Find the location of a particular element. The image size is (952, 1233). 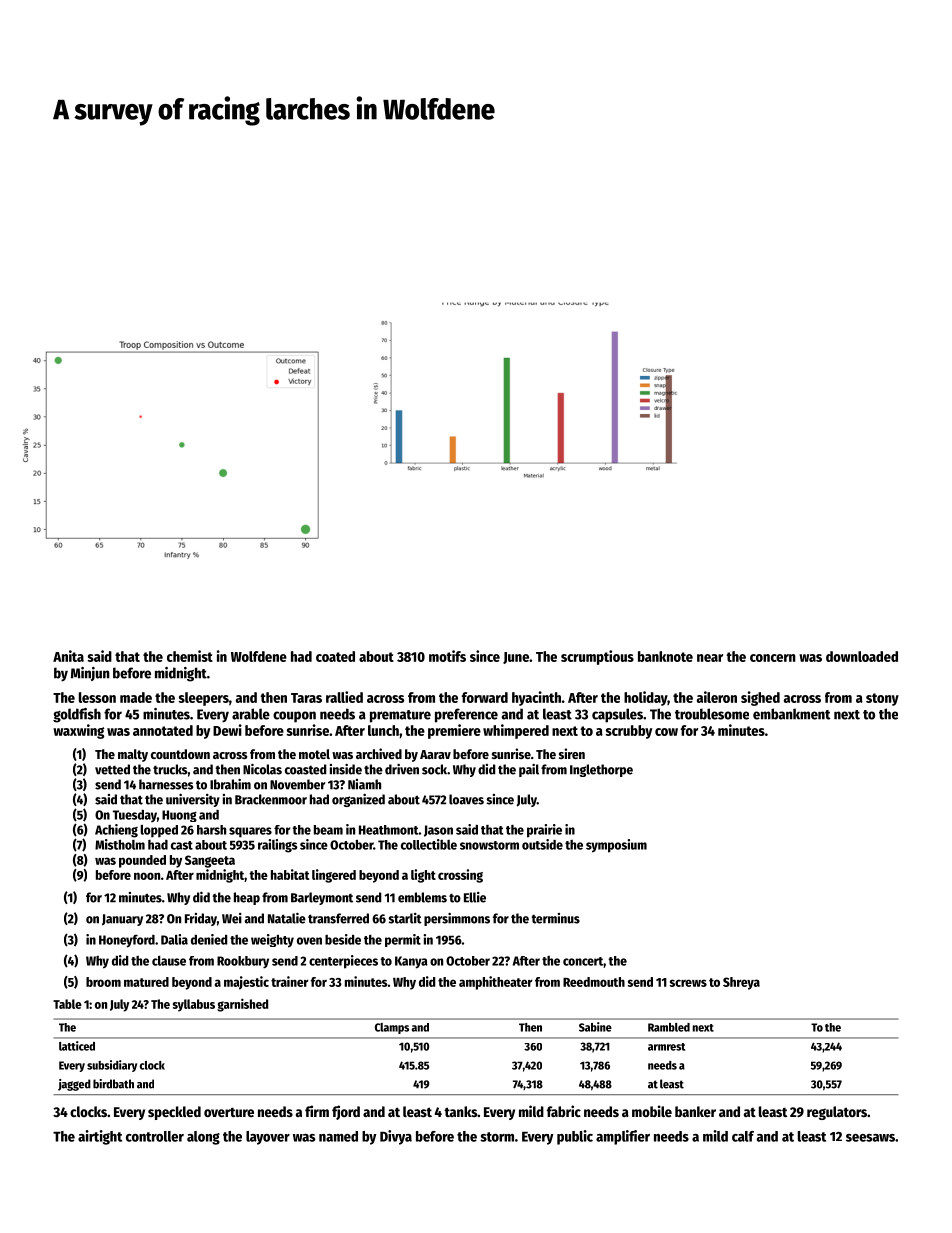

scrumptious is located at coordinates (597, 657).
